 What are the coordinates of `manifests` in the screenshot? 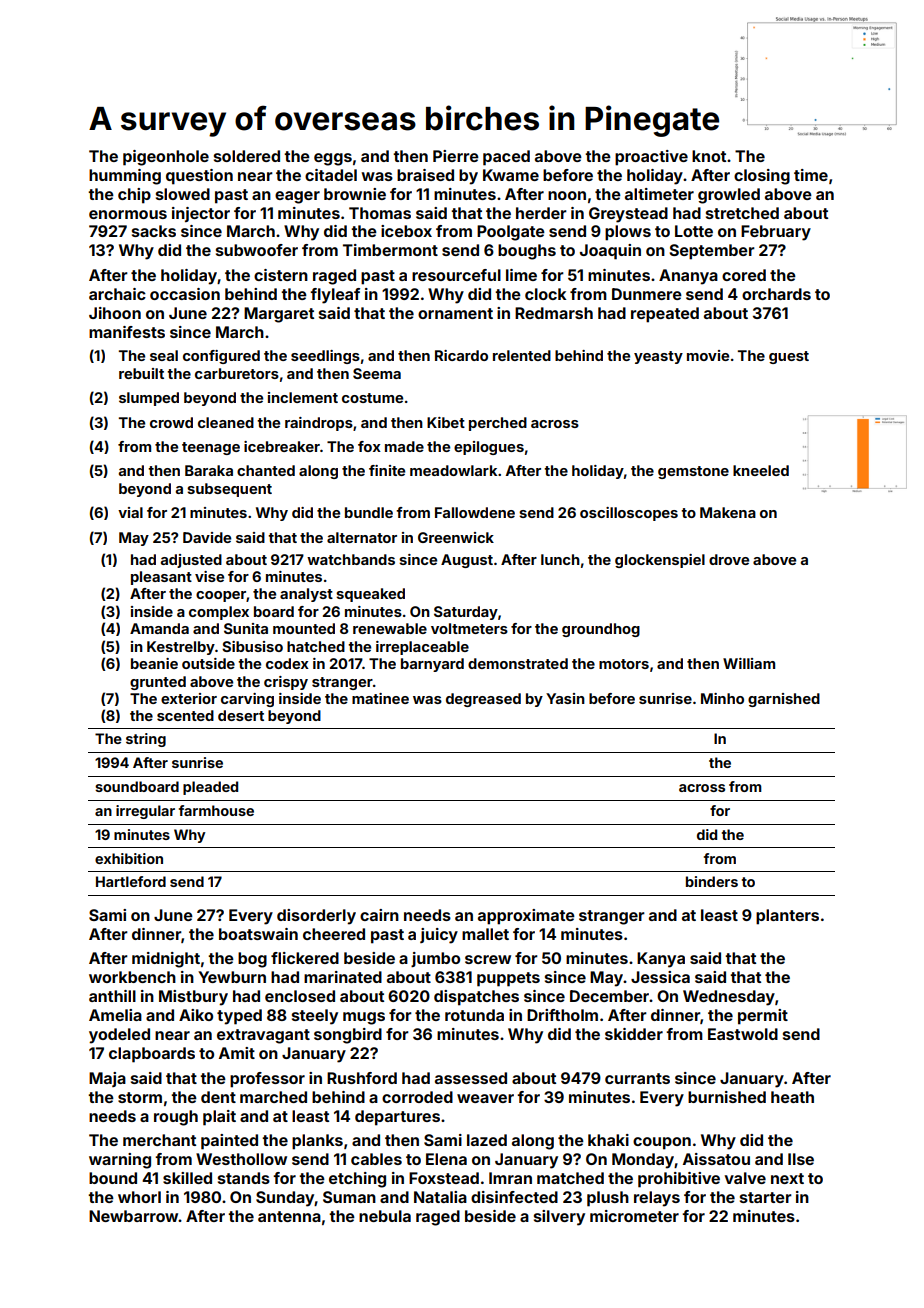 It's located at (127, 332).
